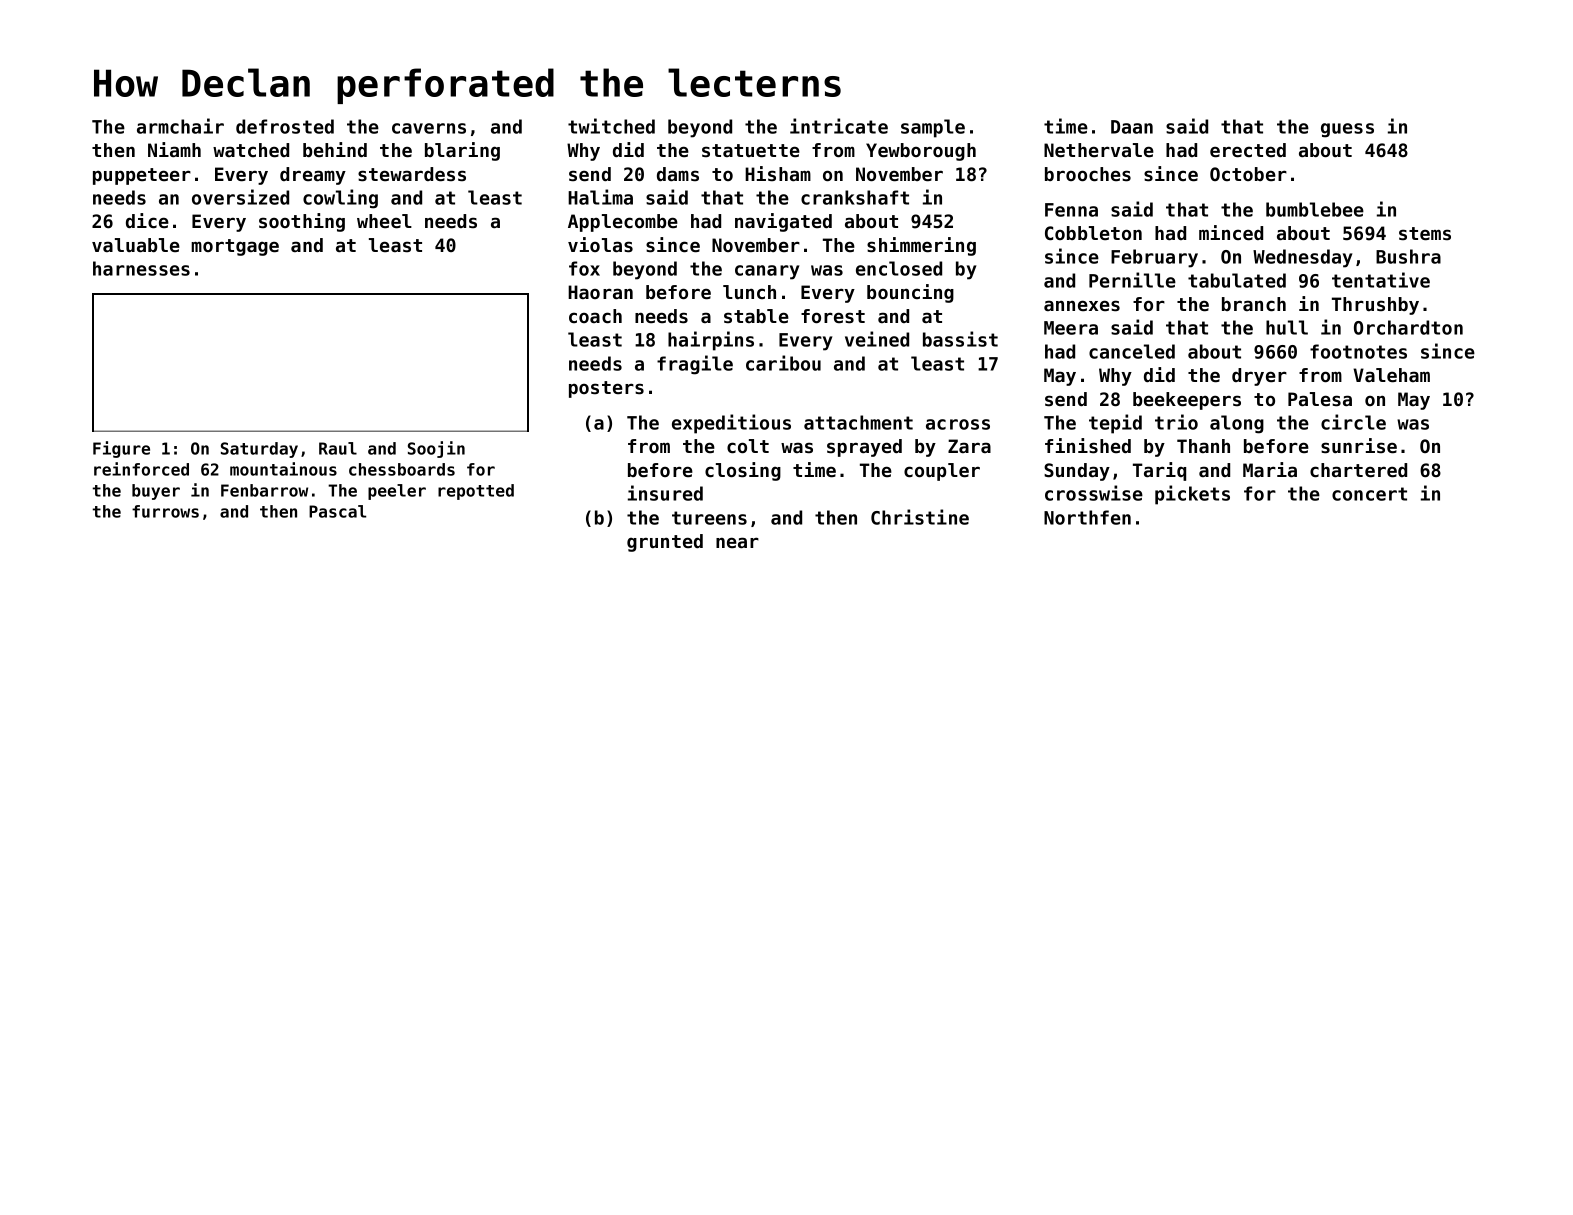 The height and width of the screenshot is (1215, 1573). What do you see at coordinates (1425, 234) in the screenshot?
I see `stems` at bounding box center [1425, 234].
